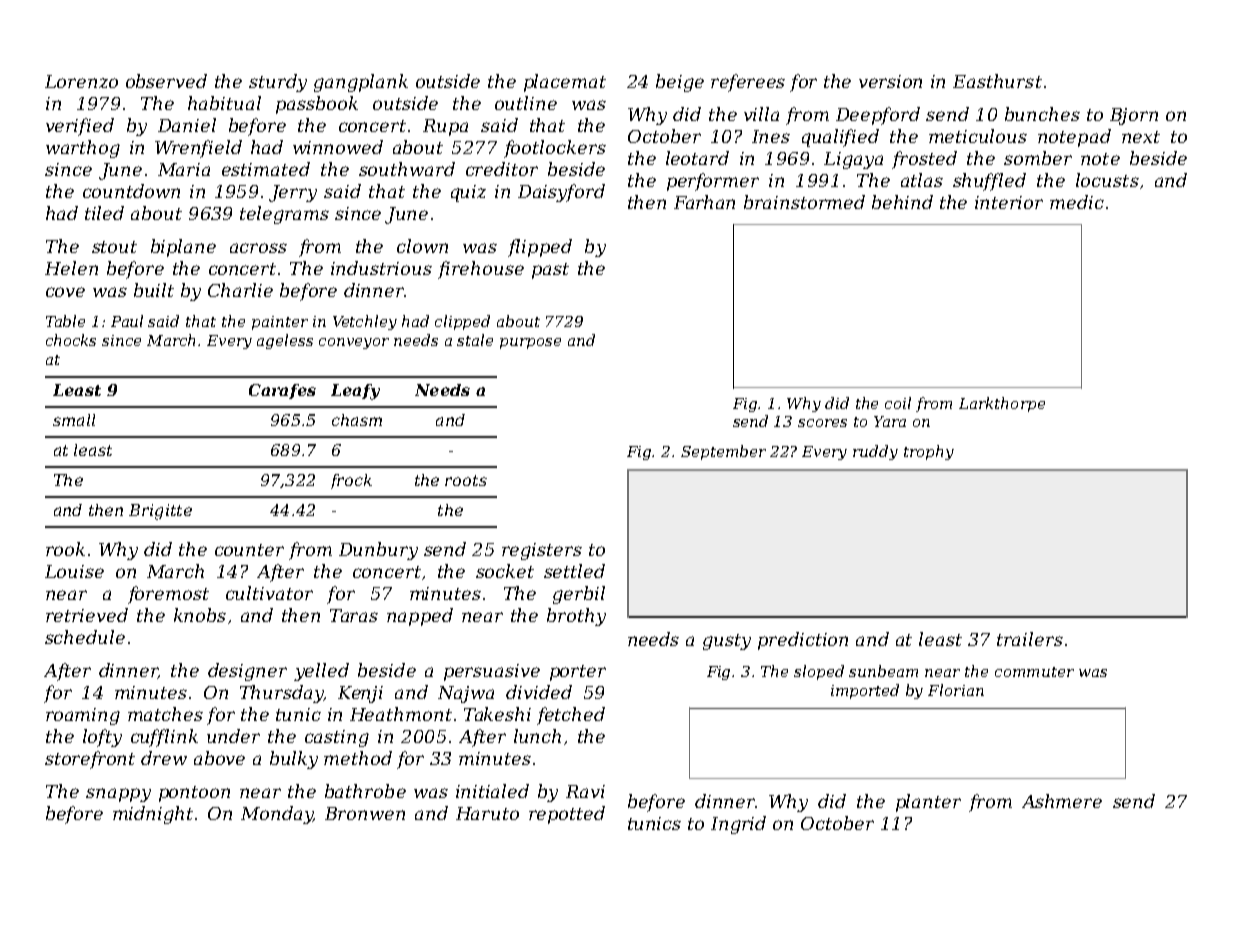 Image resolution: width=1233 pixels, height=952 pixels. I want to click on Rupa, so click(445, 127).
